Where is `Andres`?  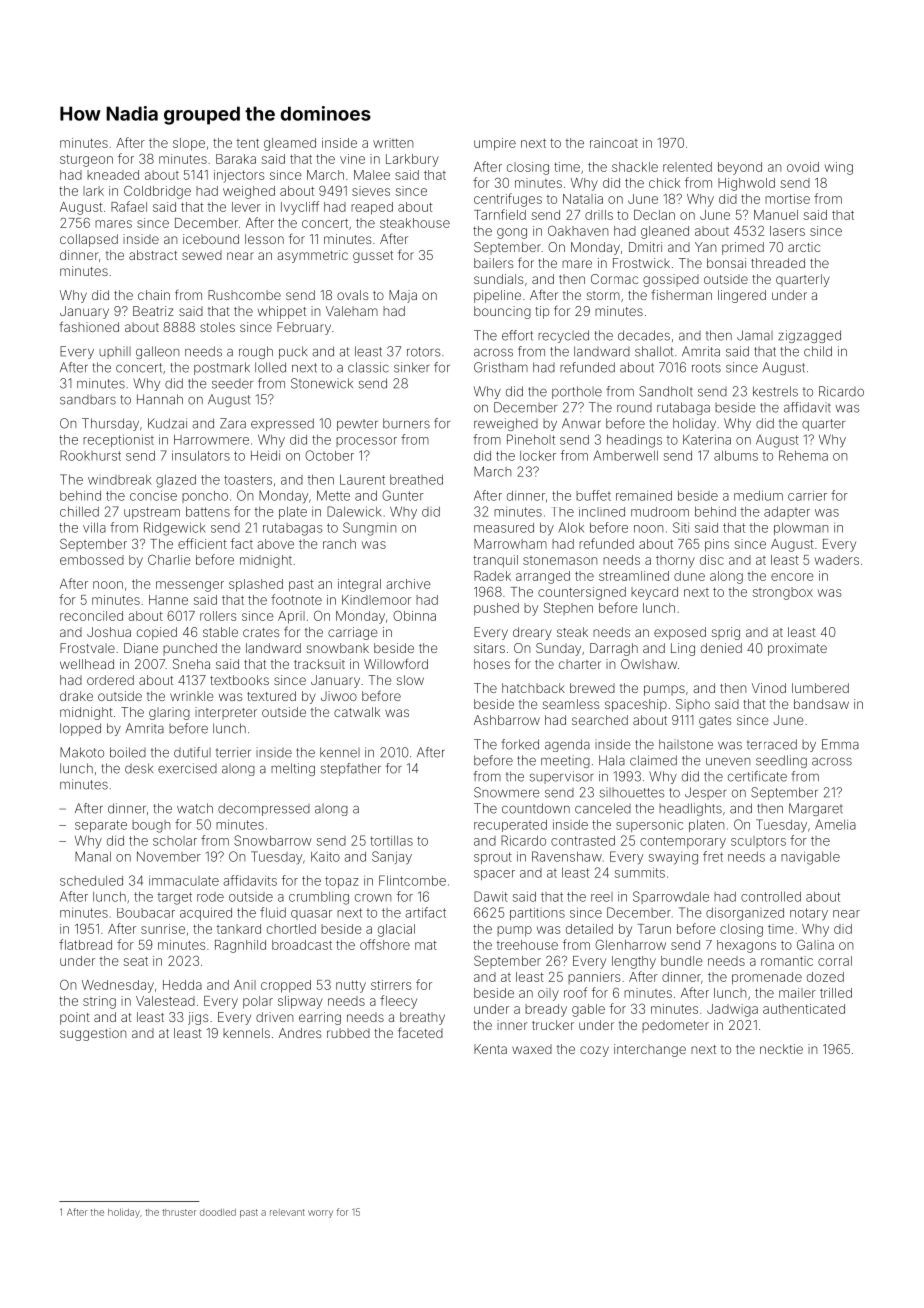
Andres is located at coordinates (300, 1033).
